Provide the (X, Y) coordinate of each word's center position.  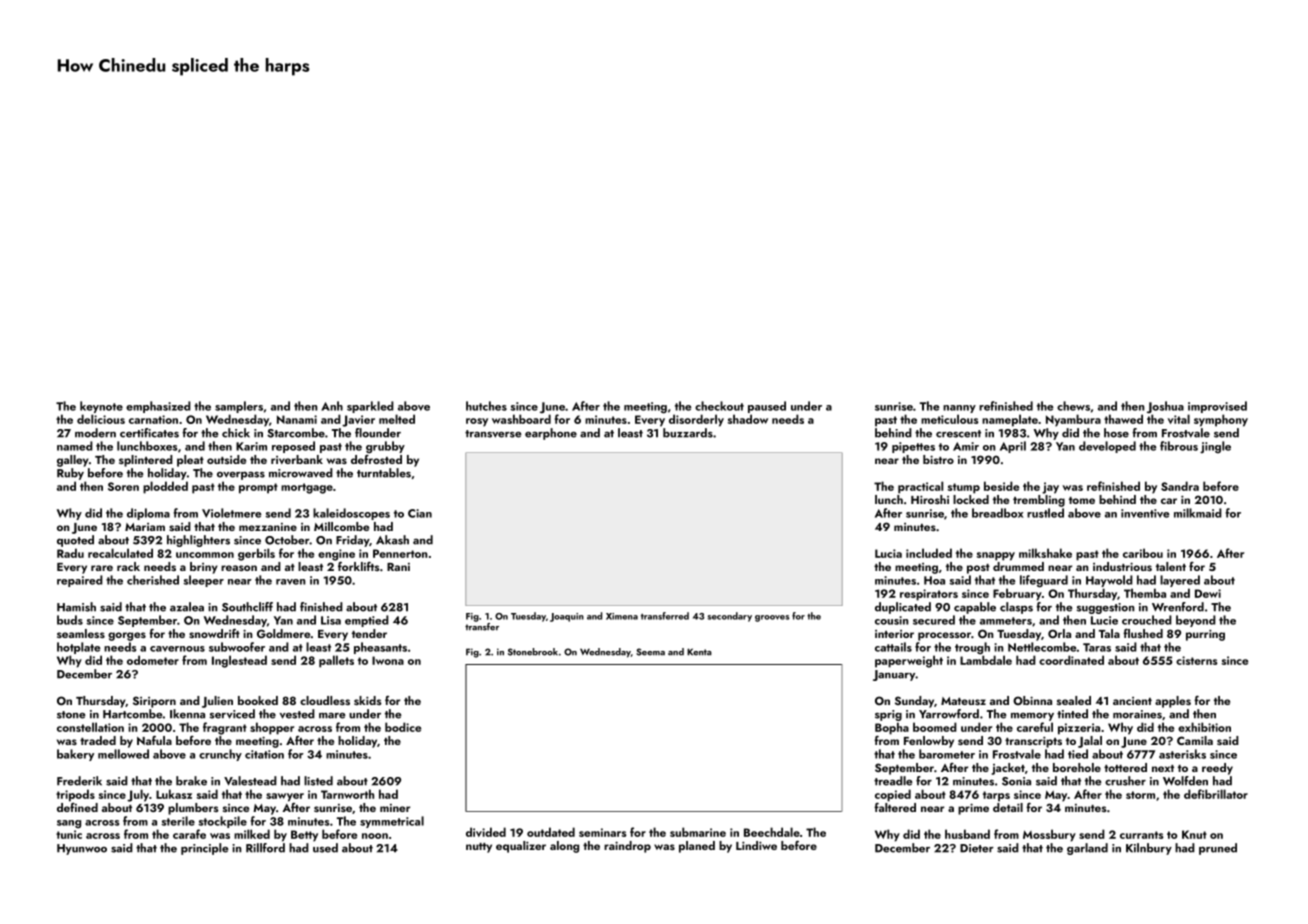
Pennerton (400, 553)
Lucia (888, 553)
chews (1073, 406)
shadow (748, 419)
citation (264, 754)
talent (1171, 566)
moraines (1137, 714)
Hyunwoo (82, 849)
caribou (1143, 553)
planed (697, 847)
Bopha (892, 728)
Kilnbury (1149, 849)
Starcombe (296, 433)
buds (70, 620)
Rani (398, 567)
